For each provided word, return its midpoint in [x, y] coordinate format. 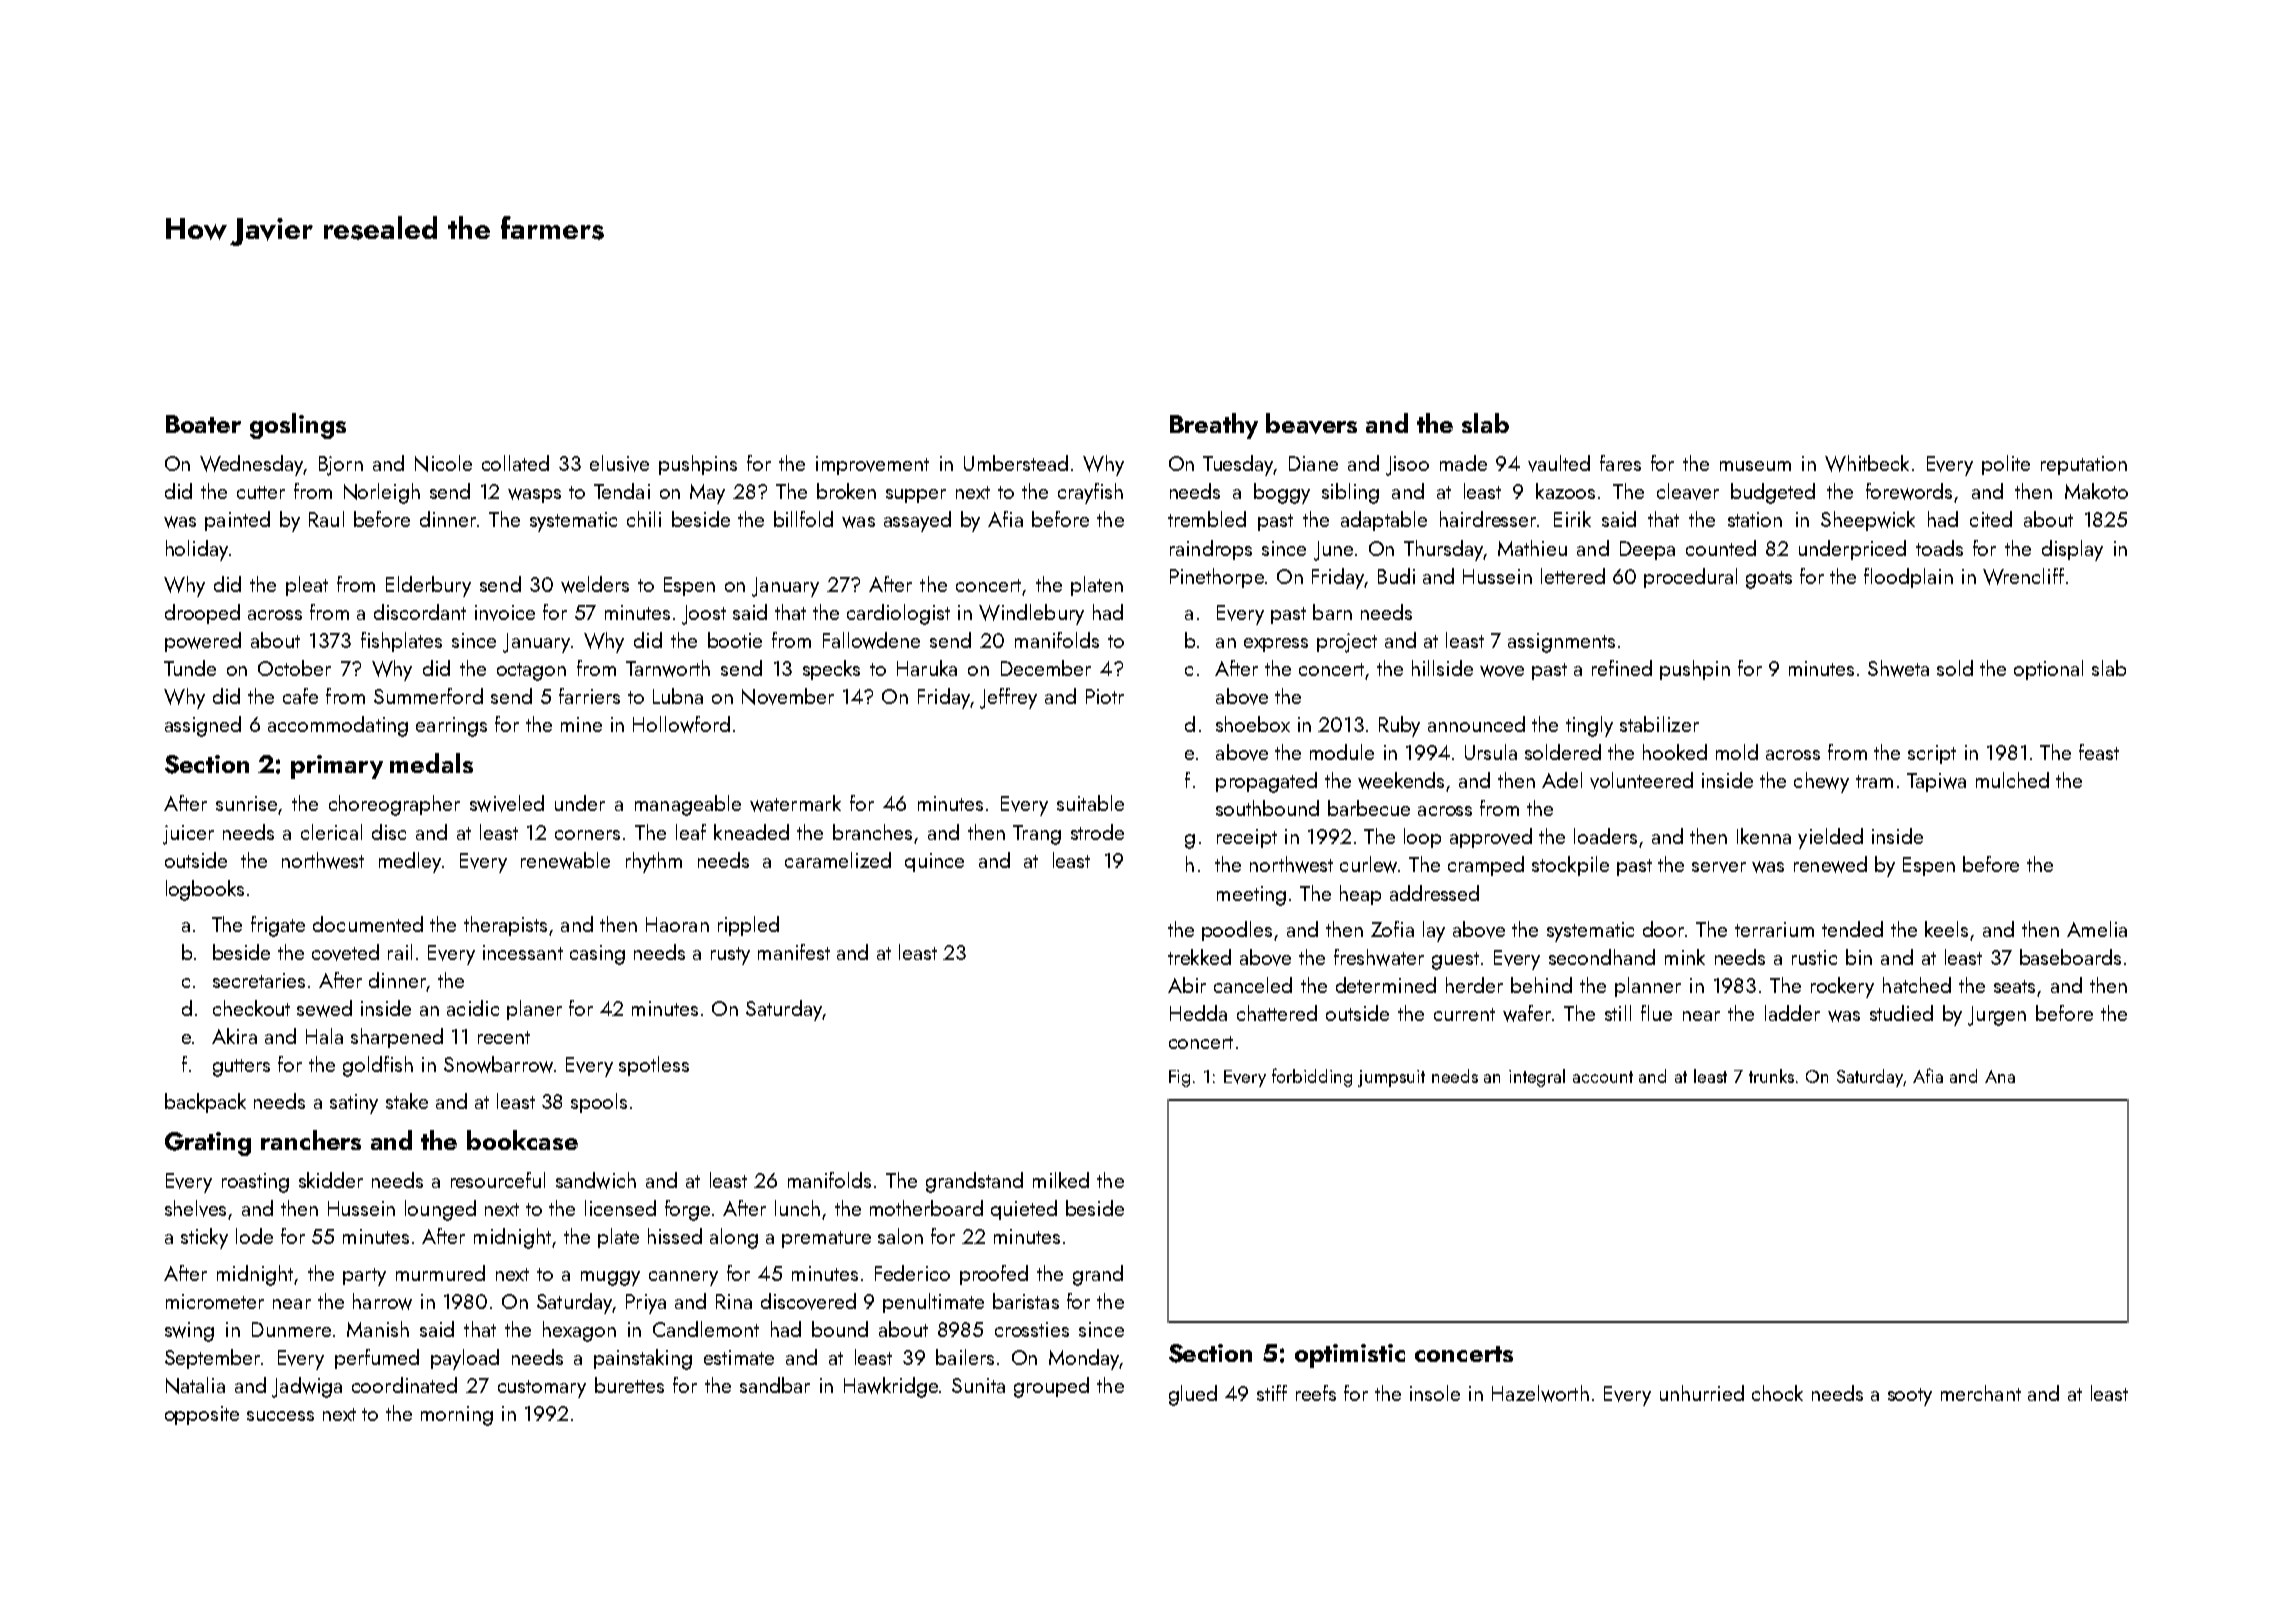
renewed [1830, 864]
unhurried [1702, 1393]
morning [457, 1416]
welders [595, 584]
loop [1422, 838]
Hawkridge [891, 1387]
